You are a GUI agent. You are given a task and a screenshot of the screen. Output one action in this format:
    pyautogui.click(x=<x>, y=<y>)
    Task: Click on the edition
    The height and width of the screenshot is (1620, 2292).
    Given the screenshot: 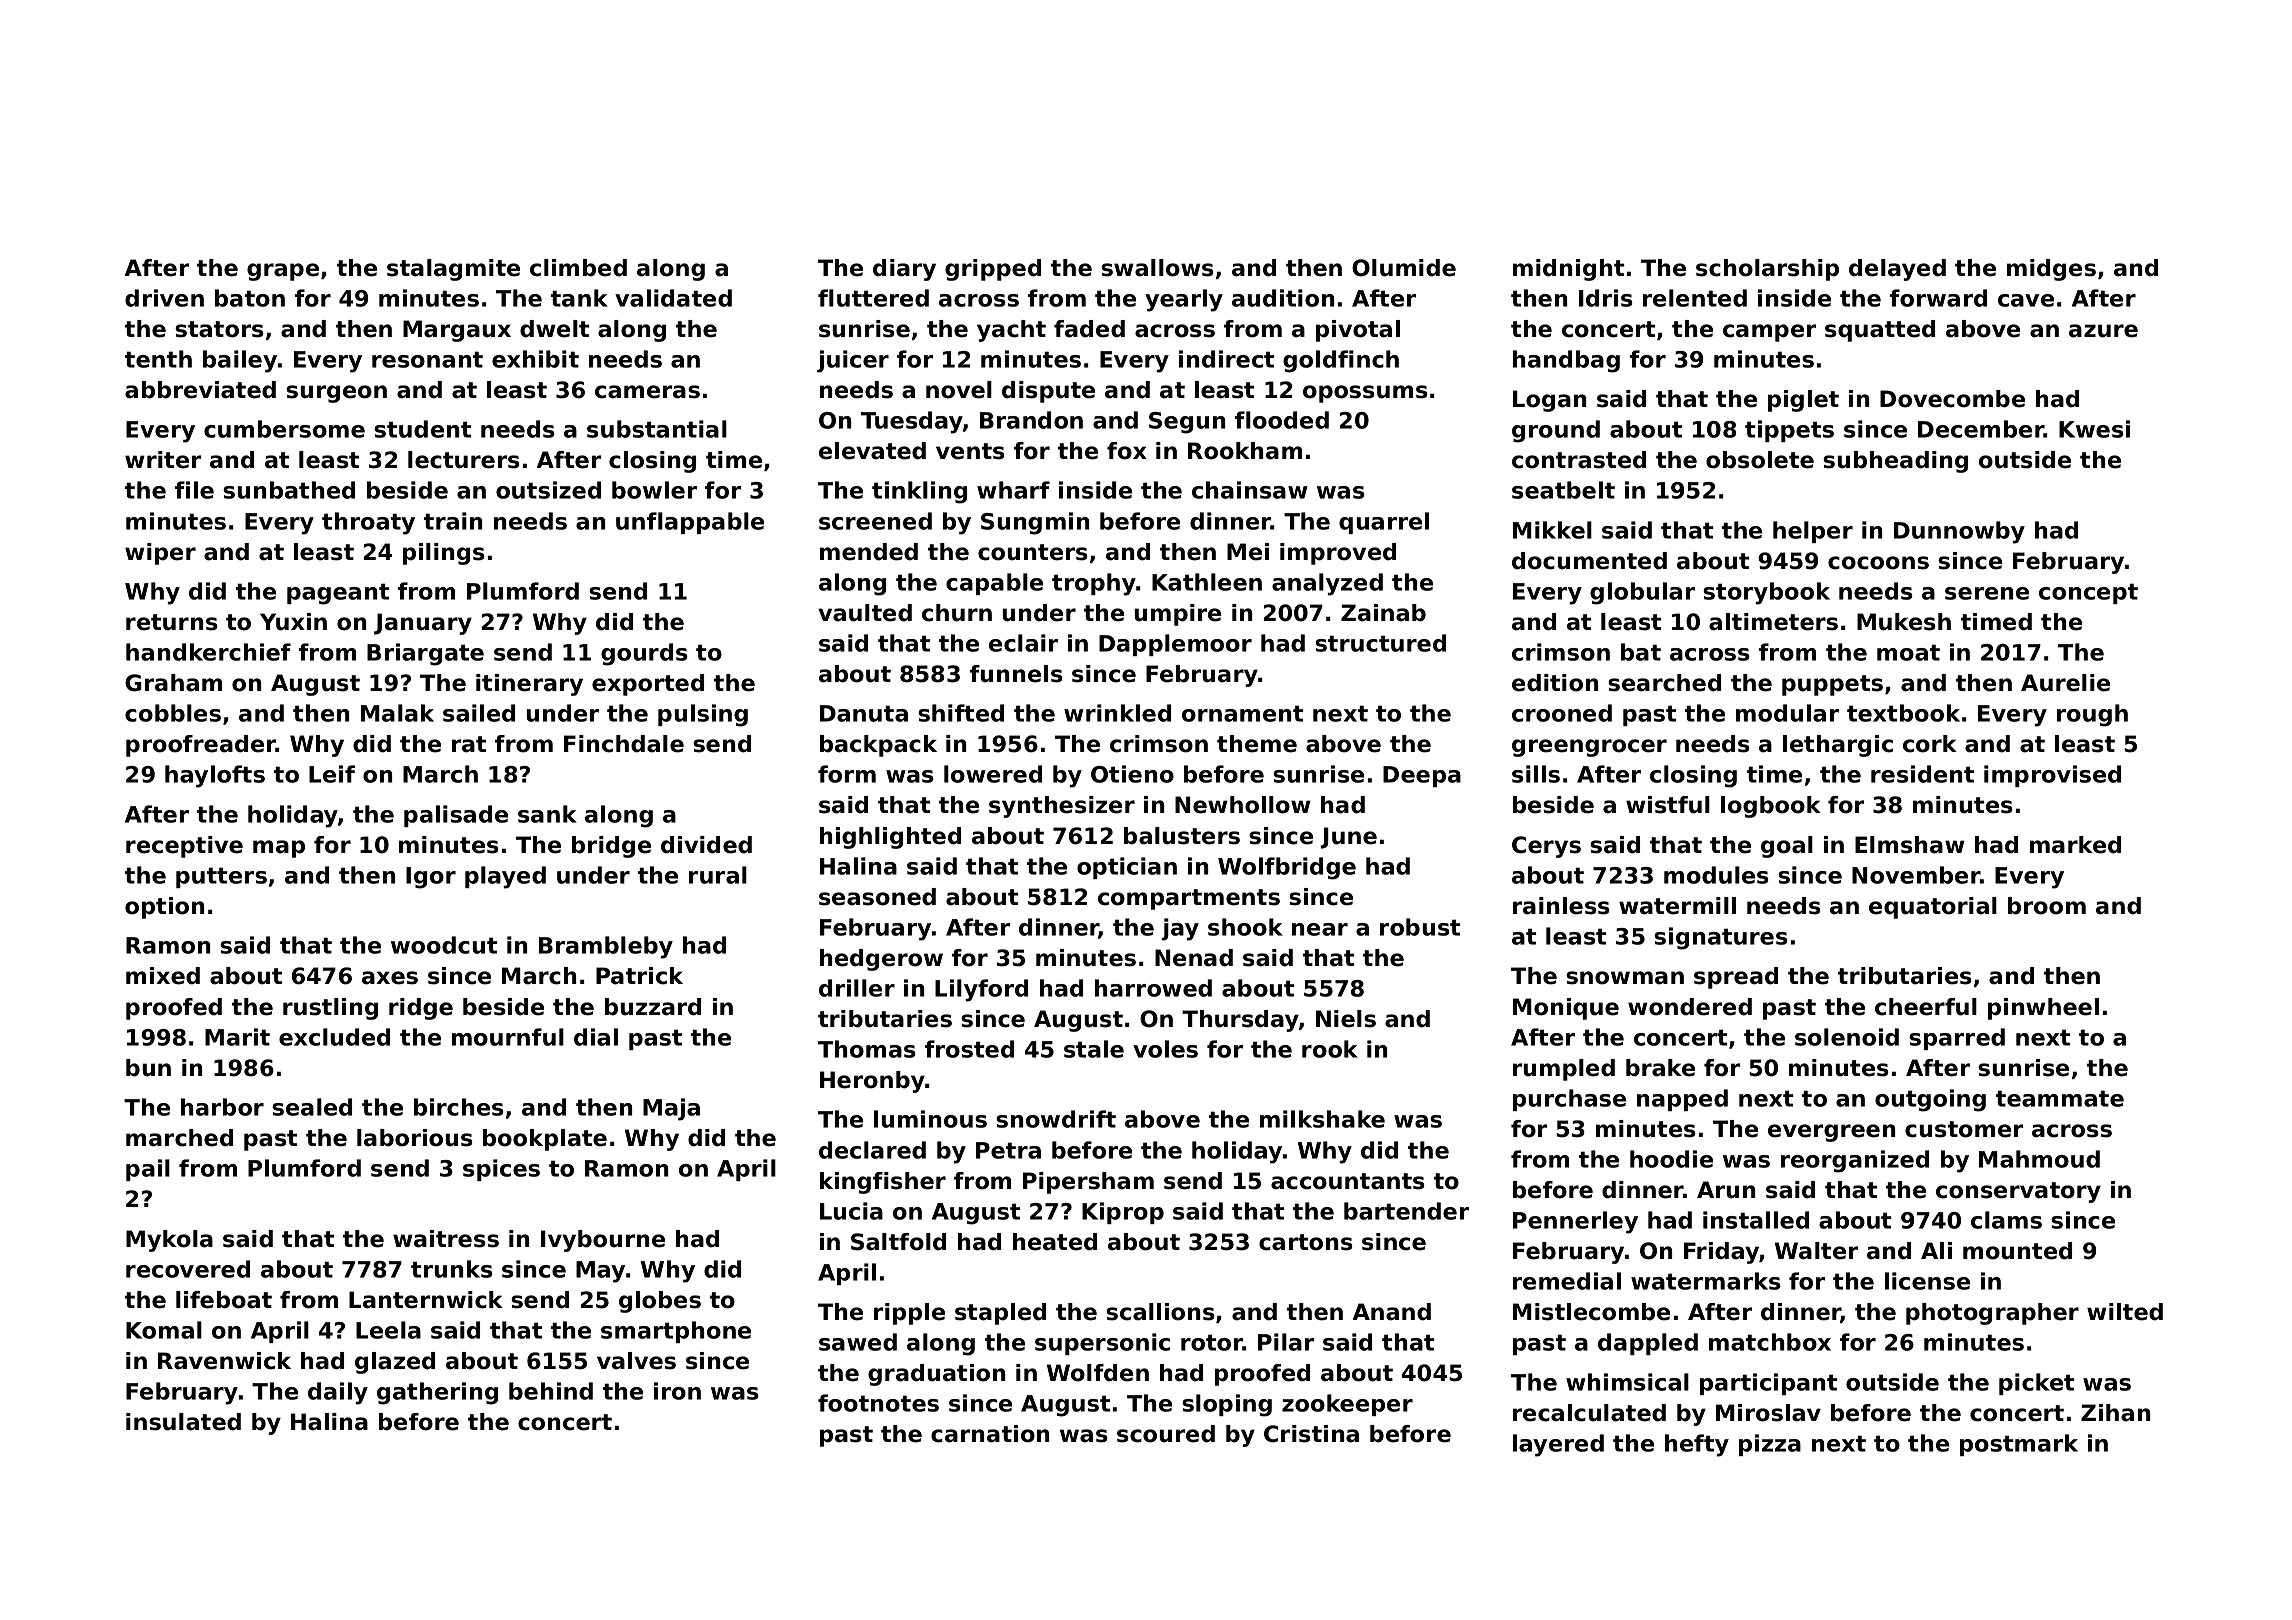 What is the action you would take?
    pyautogui.click(x=1555, y=683)
